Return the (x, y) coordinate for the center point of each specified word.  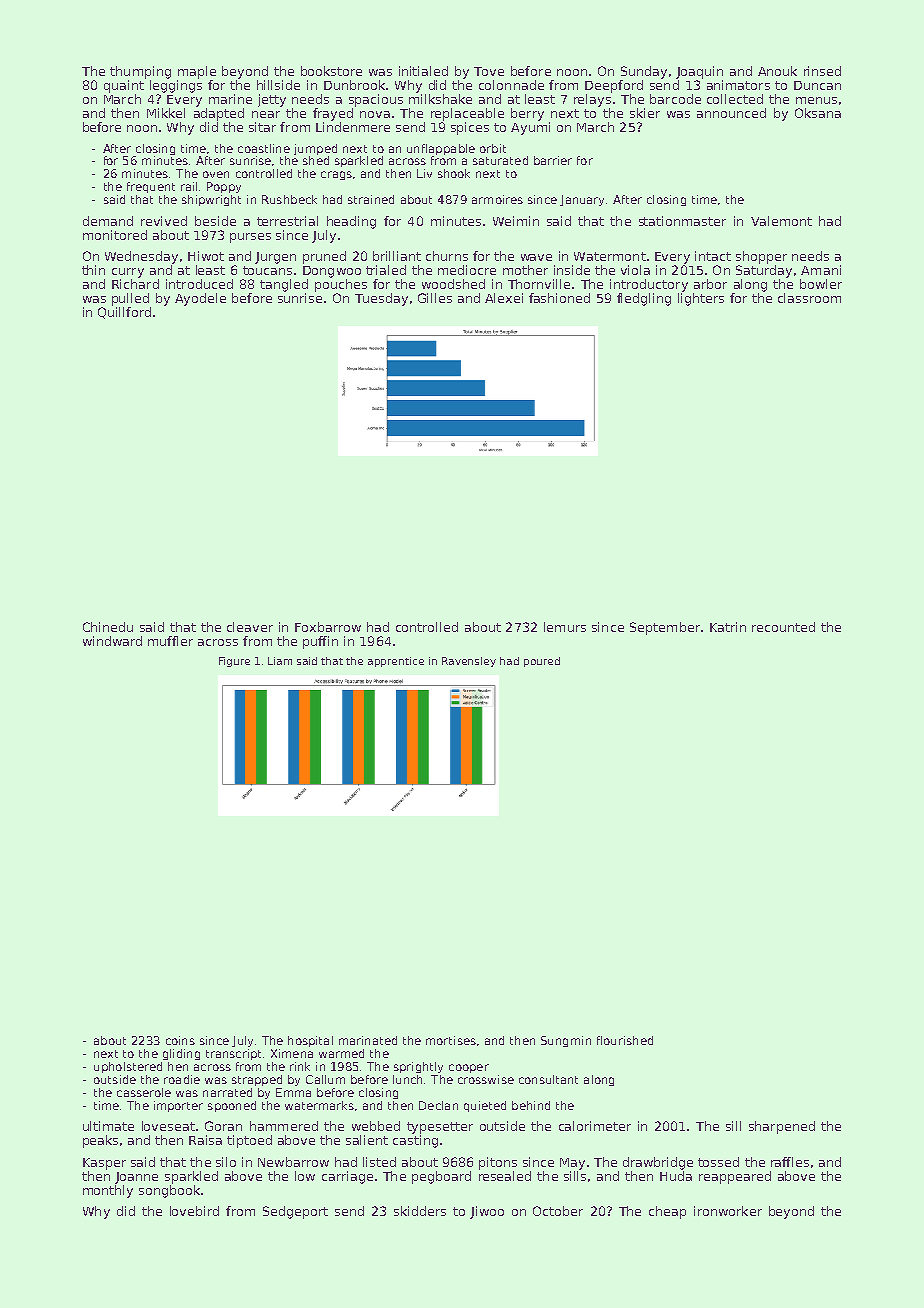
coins (180, 1040)
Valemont (781, 221)
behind (531, 1105)
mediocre (467, 270)
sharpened (782, 1127)
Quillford (124, 313)
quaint (124, 86)
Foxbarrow (328, 627)
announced (731, 113)
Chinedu (108, 627)
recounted (783, 627)
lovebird (194, 1211)
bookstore (331, 71)
